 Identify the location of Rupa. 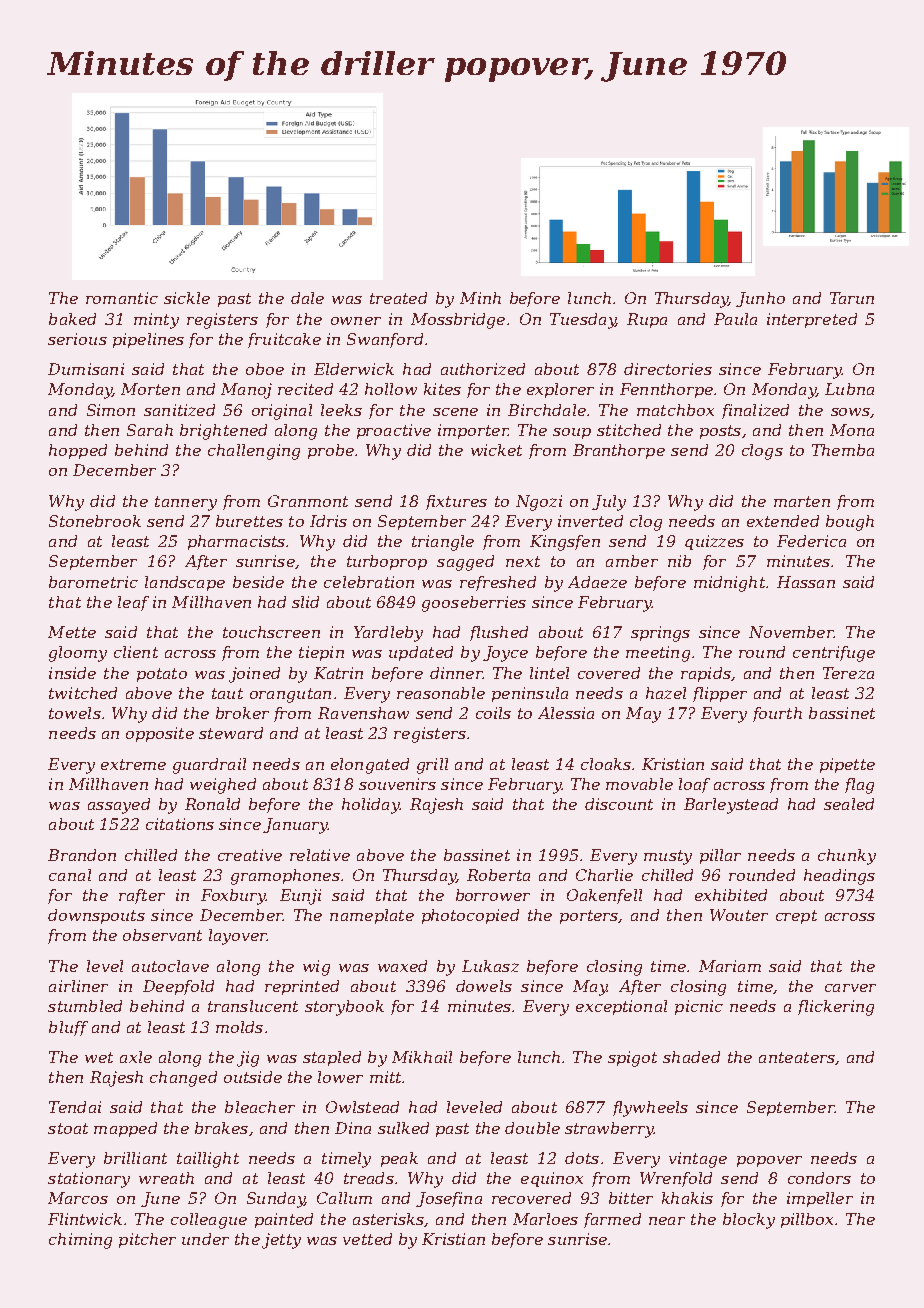
(647, 320).
